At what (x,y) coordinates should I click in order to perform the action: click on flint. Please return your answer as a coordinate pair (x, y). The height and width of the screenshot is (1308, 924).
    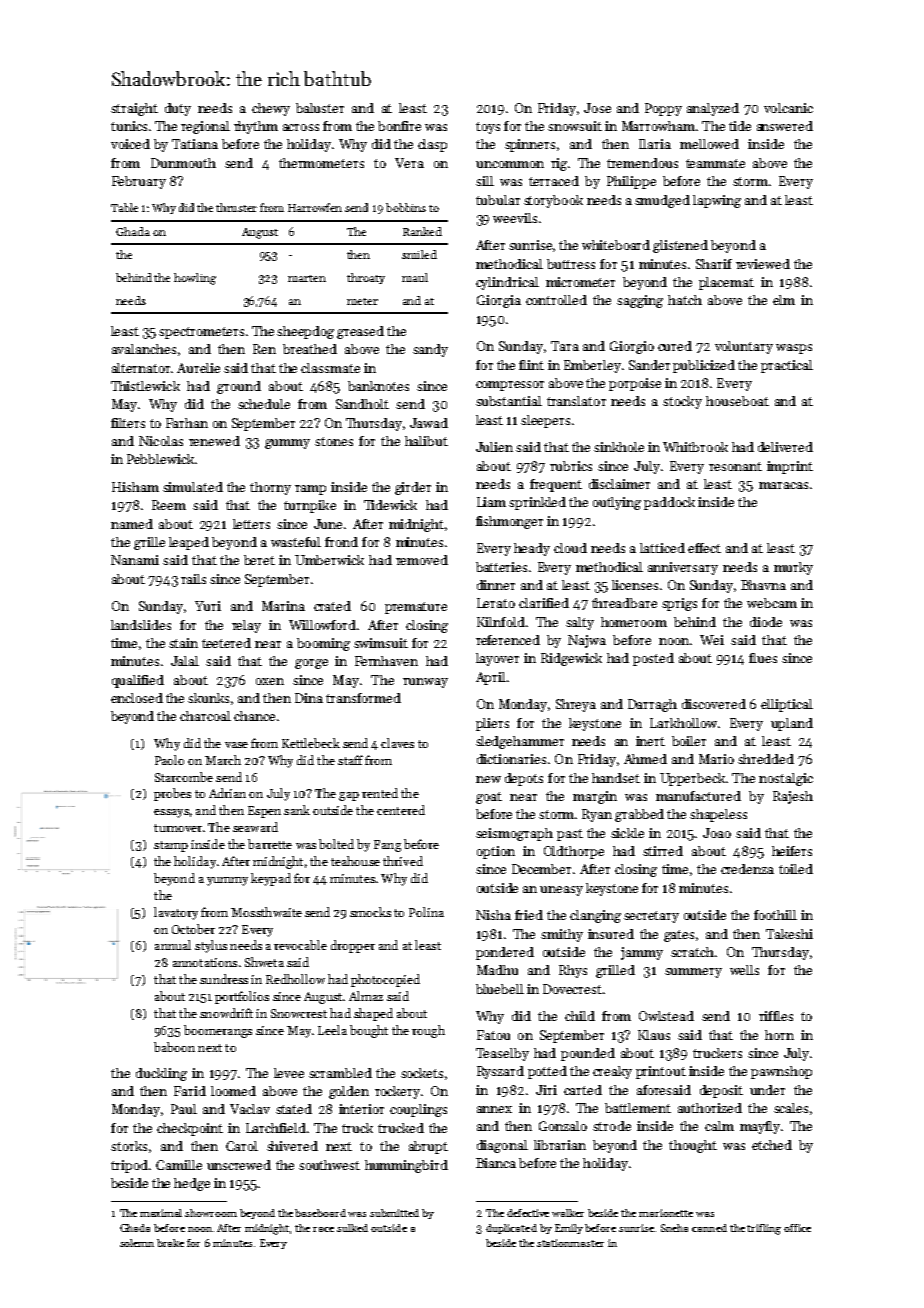
    Looking at the image, I should click on (531, 365).
